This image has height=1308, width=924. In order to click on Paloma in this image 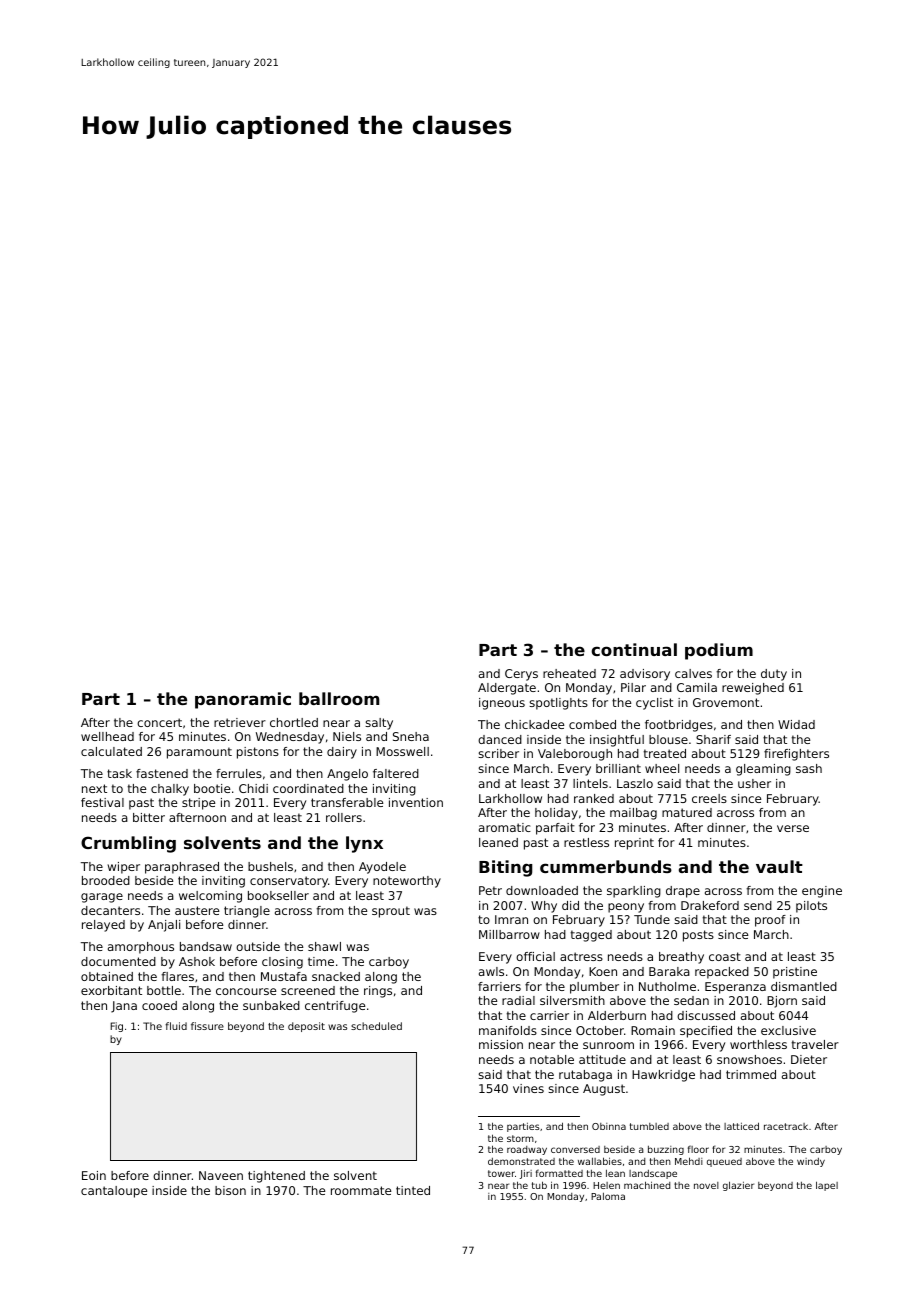, I will do `click(608, 1196)`.
